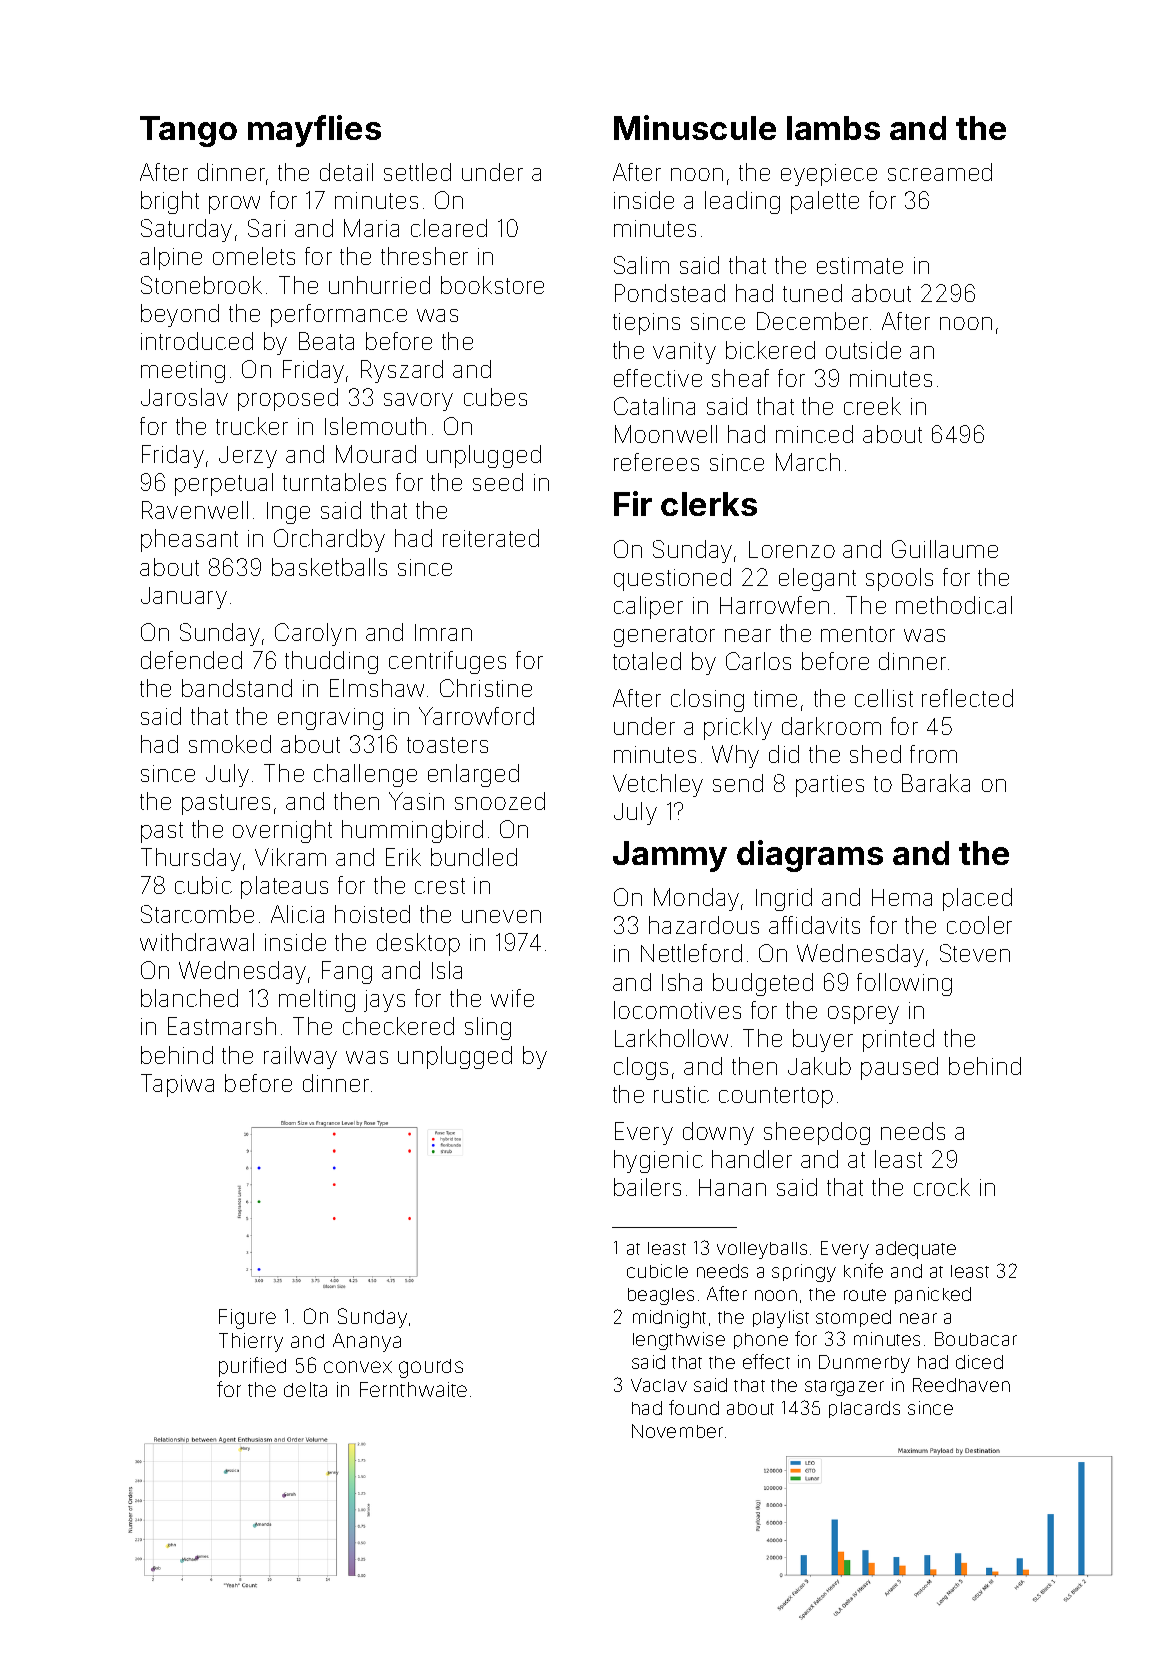 The height and width of the screenshot is (1654, 1165). I want to click on found, so click(694, 1407).
